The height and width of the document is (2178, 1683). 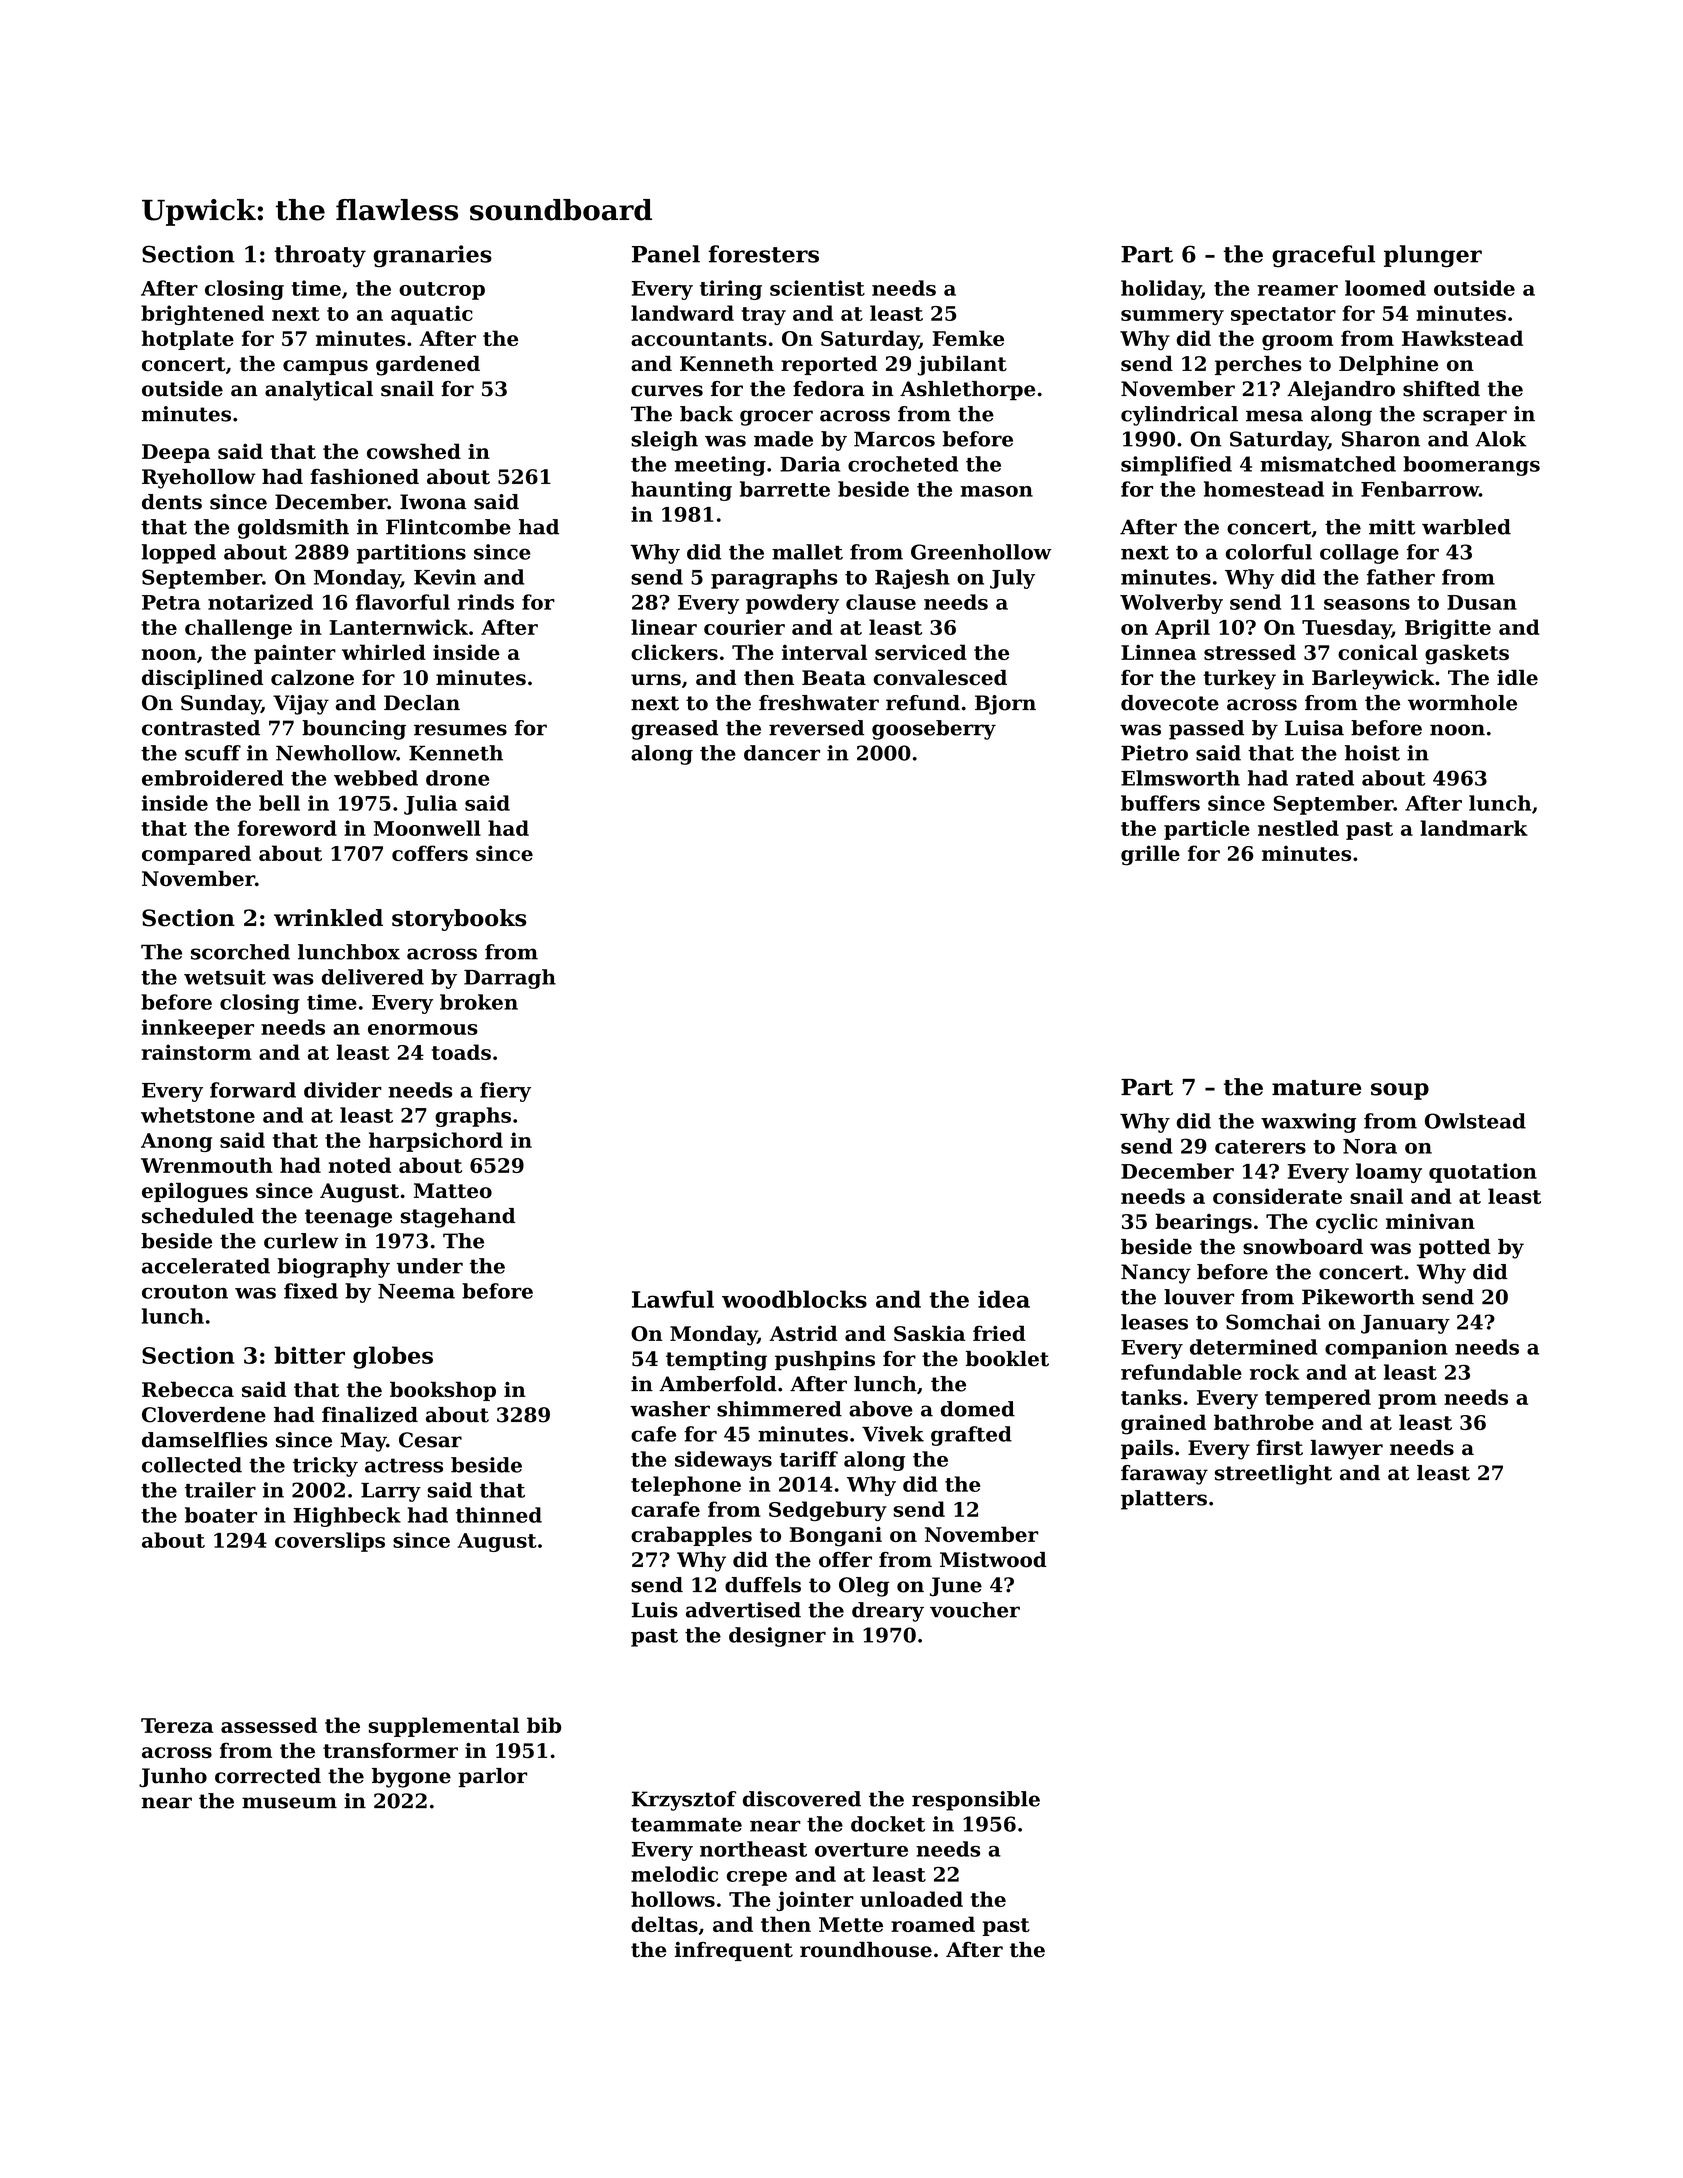 What do you see at coordinates (279, 803) in the document?
I see `bell` at bounding box center [279, 803].
